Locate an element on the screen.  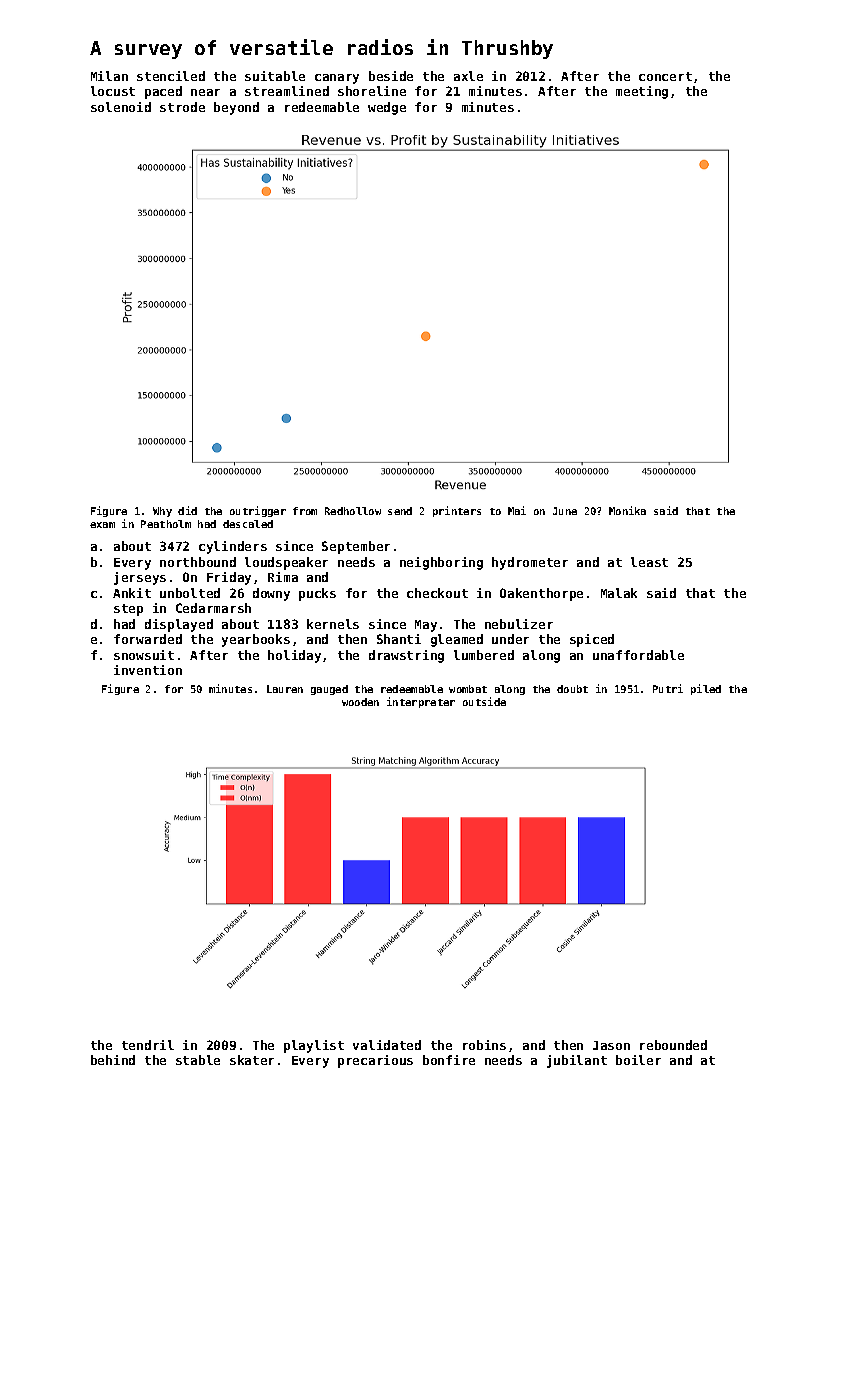
tendril is located at coordinates (148, 1045).
